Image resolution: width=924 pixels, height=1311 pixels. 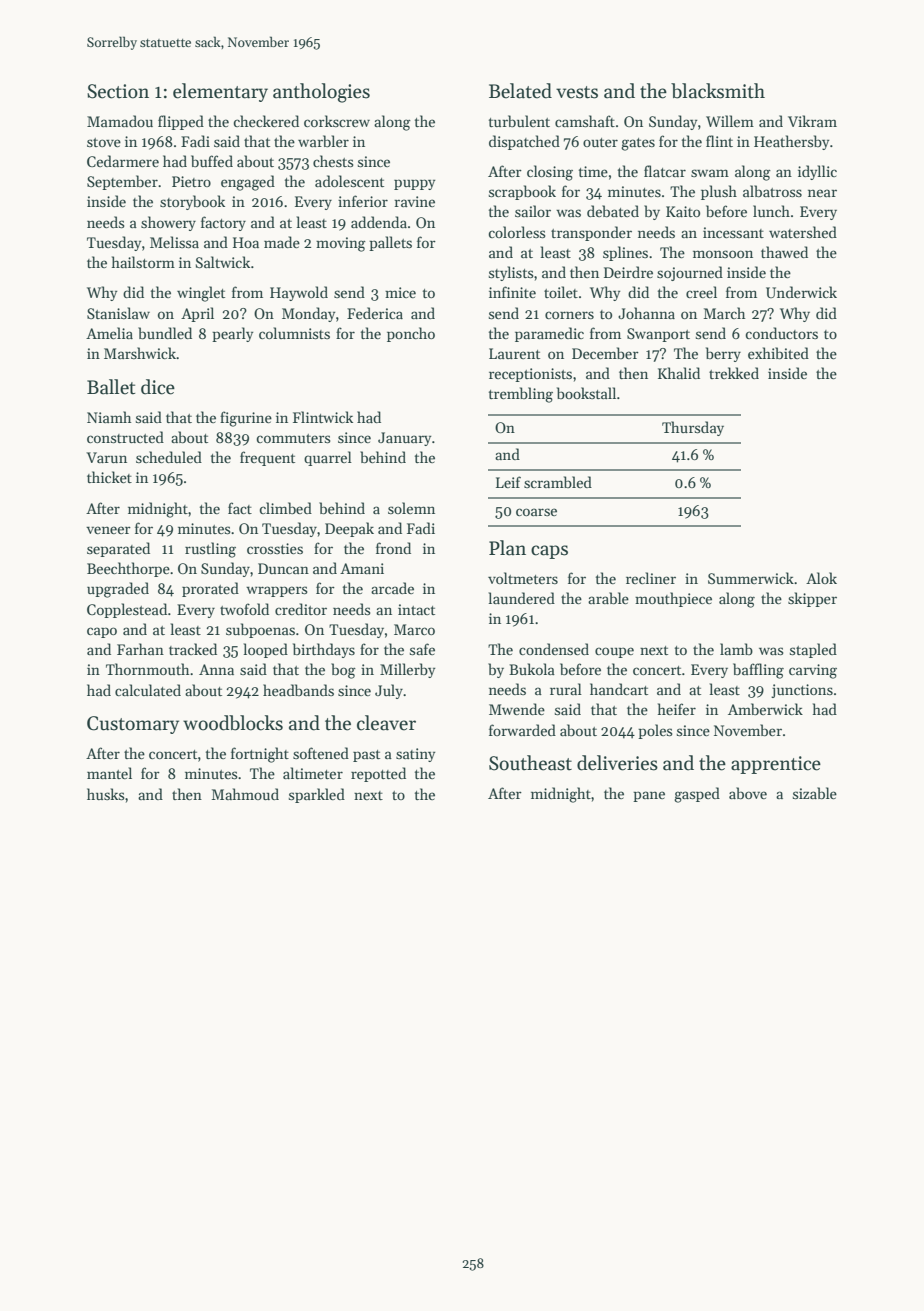 What do you see at coordinates (558, 482) in the screenshot?
I see `scrambled` at bounding box center [558, 482].
